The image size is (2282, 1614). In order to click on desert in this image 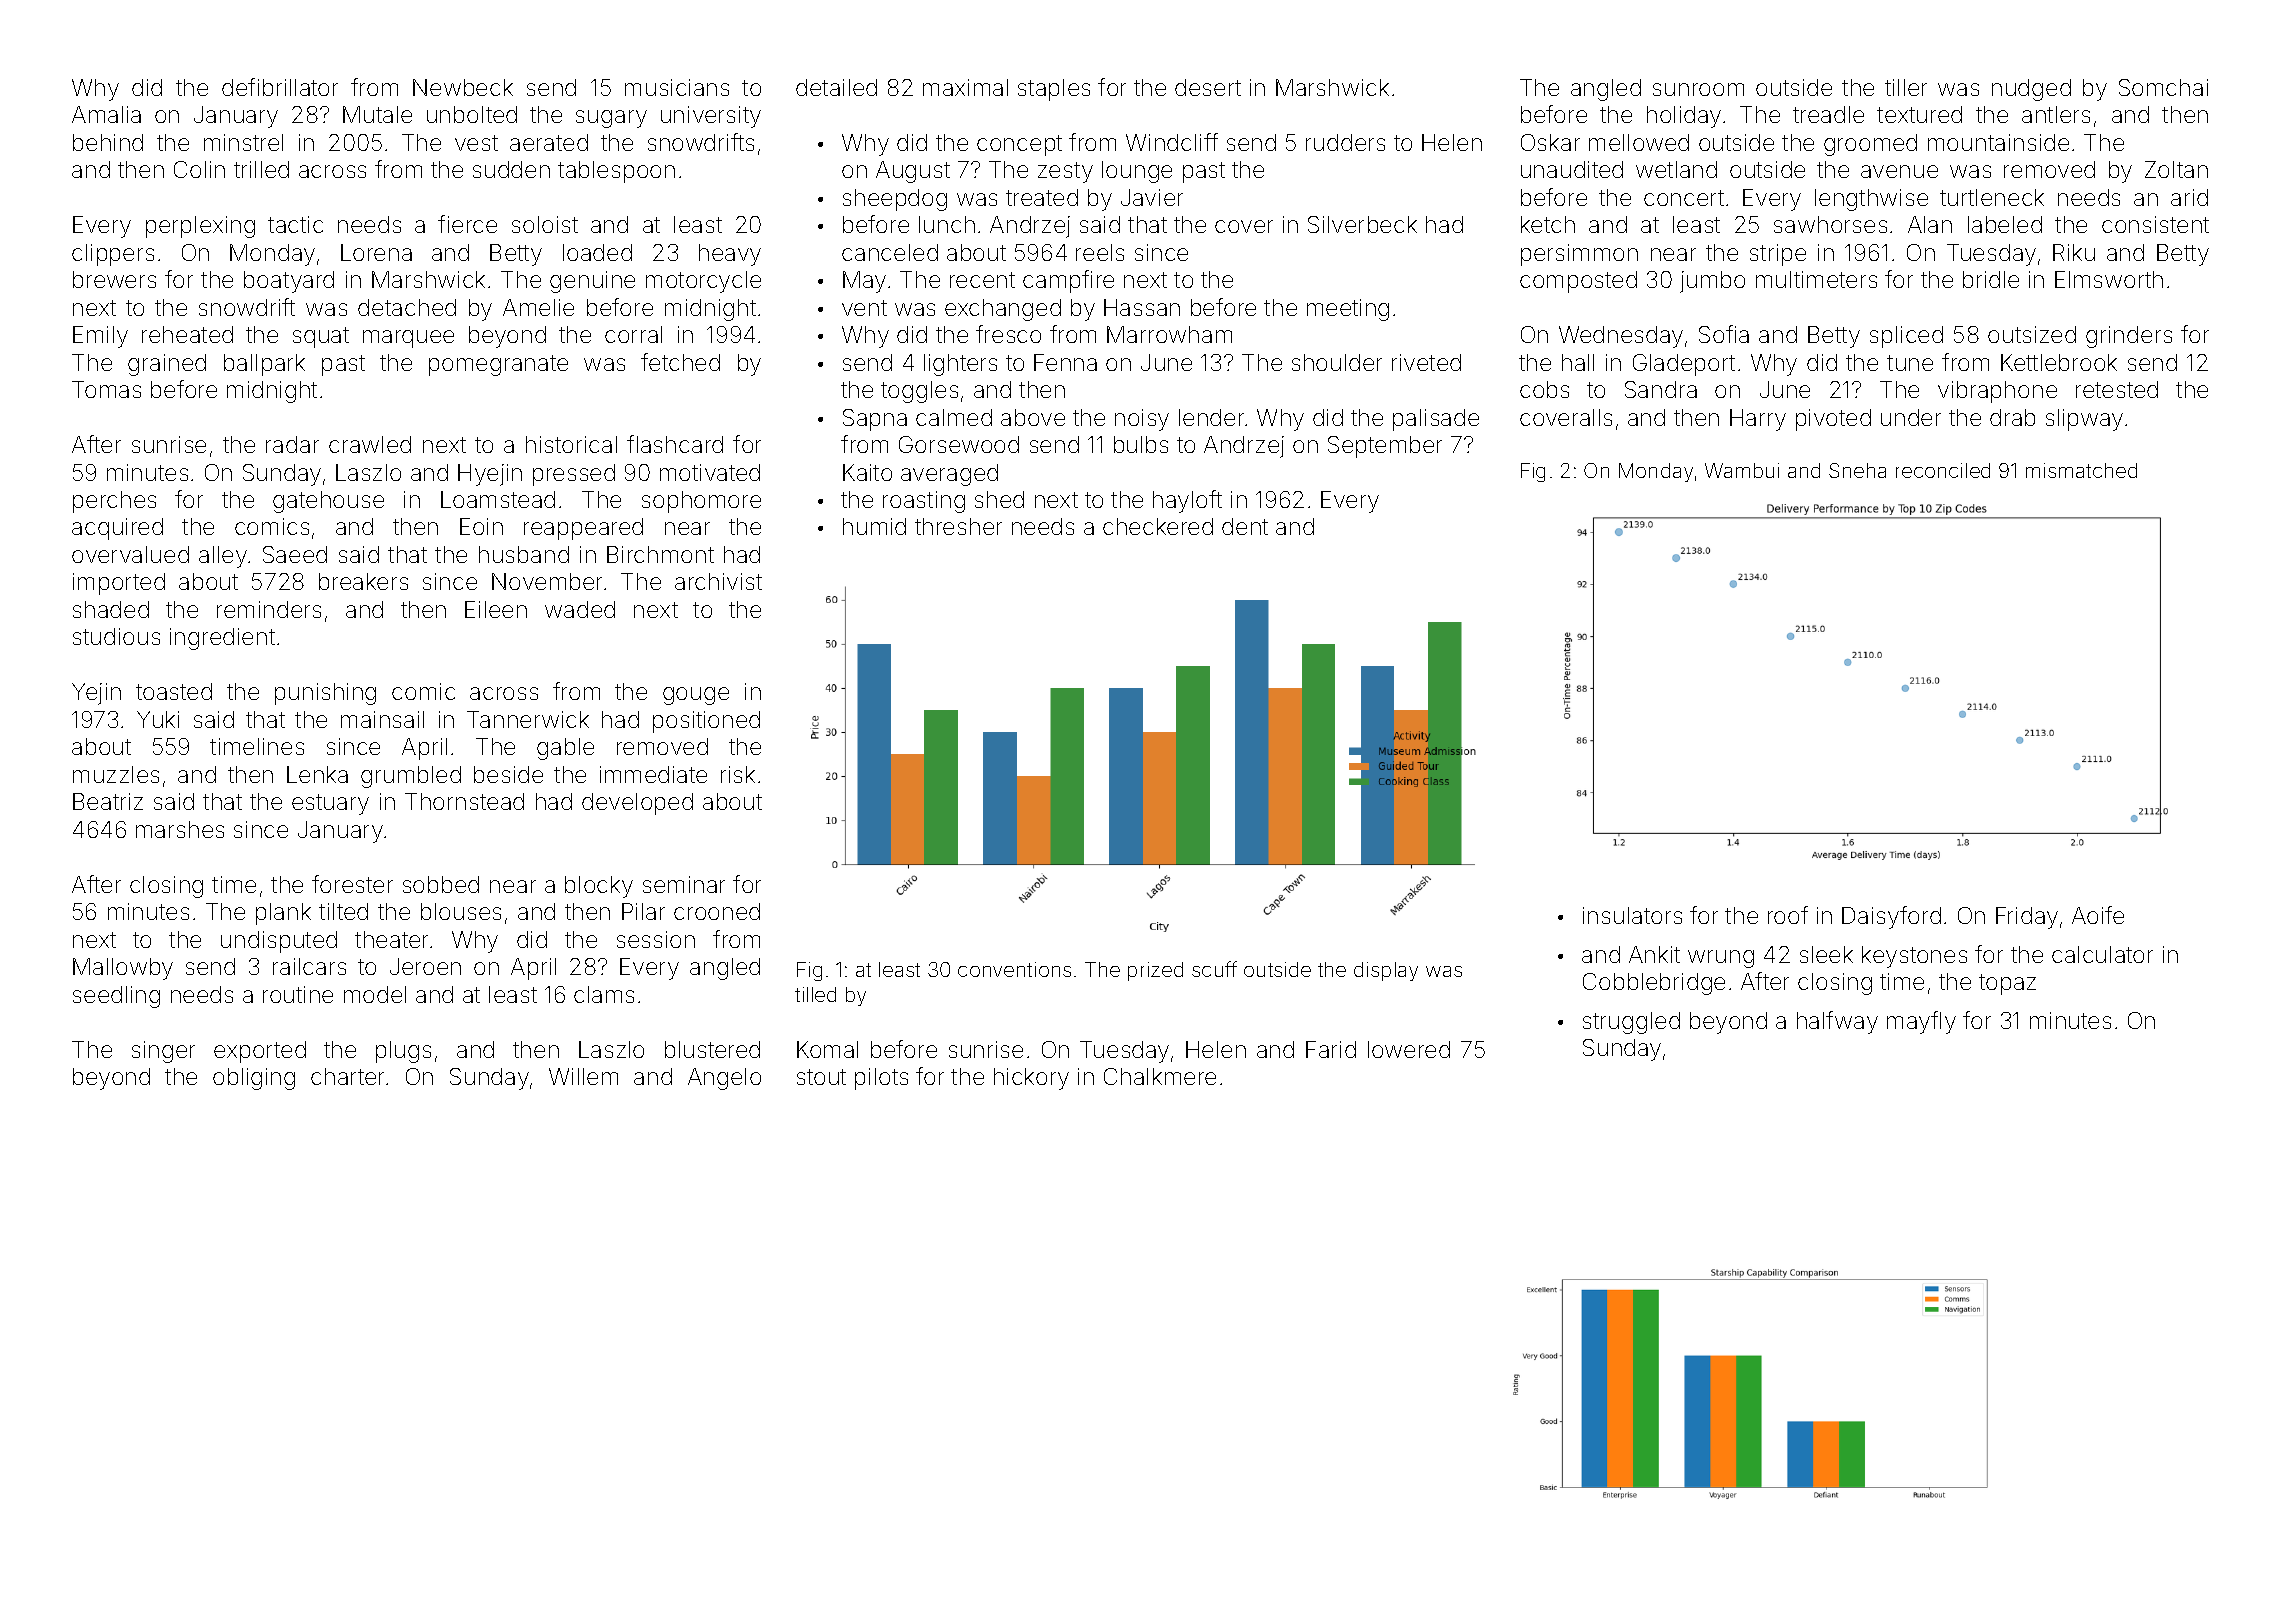, I will do `click(1208, 87)`.
